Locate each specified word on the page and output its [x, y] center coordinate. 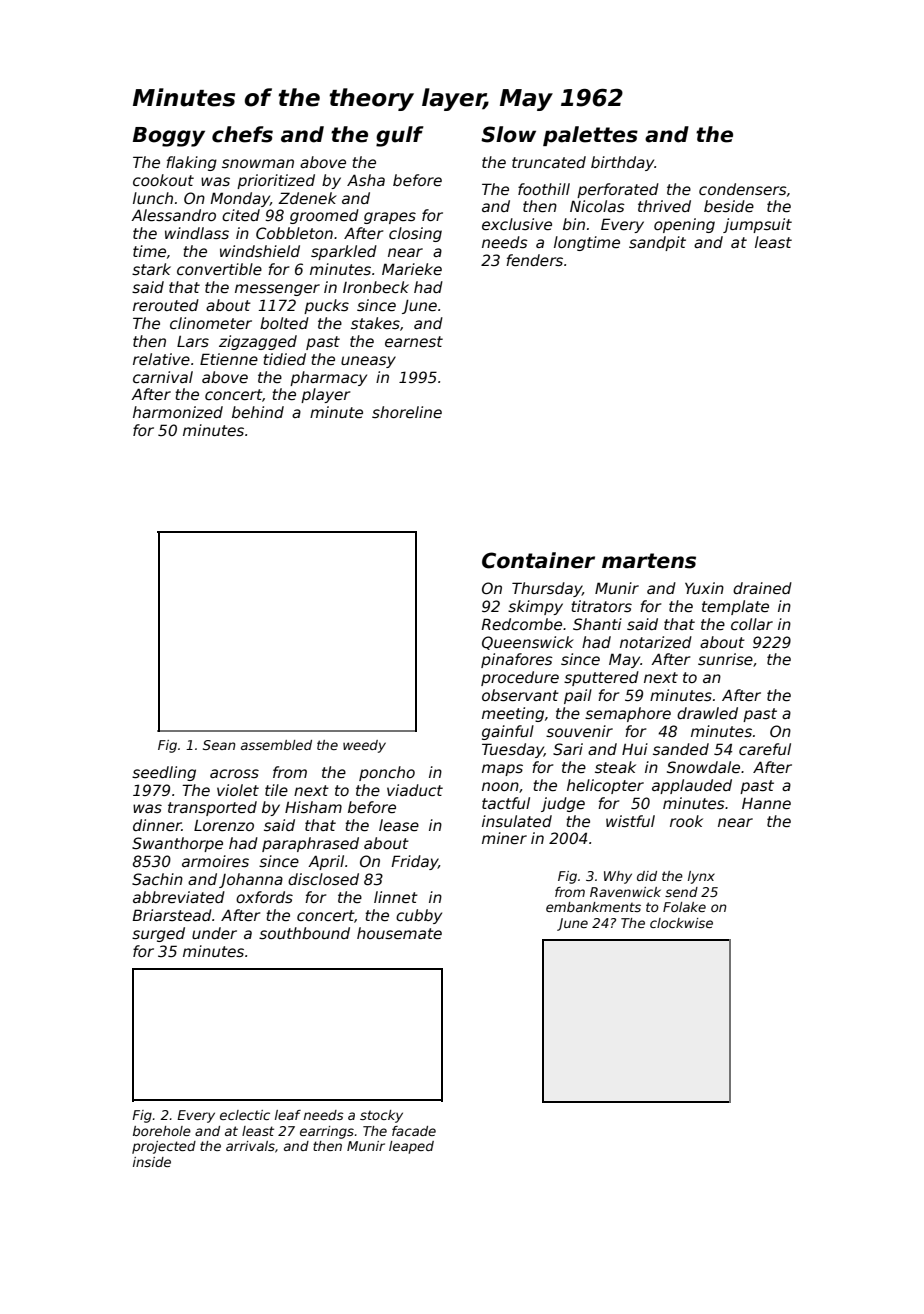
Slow [508, 134]
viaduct [415, 790]
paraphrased [310, 844]
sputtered [601, 678]
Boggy [169, 137]
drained [762, 588]
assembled [276, 745]
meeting [513, 714]
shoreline [407, 412]
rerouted [166, 305]
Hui [635, 749]
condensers [743, 189]
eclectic [245, 1115]
